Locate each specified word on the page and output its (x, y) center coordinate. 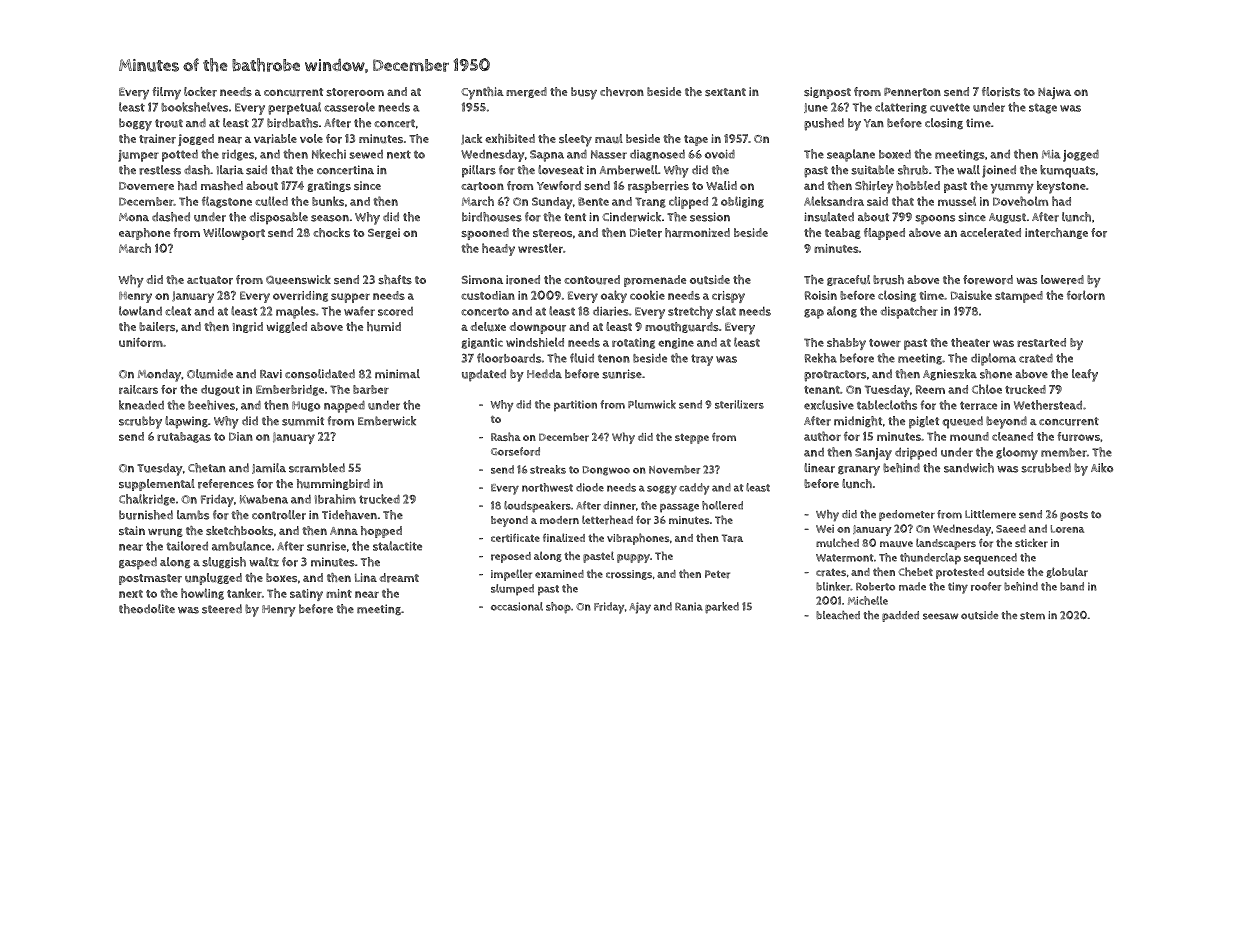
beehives (211, 405)
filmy (166, 93)
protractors (835, 376)
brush (888, 280)
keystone (1061, 187)
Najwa (1054, 93)
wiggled (287, 327)
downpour (538, 328)
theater (970, 342)
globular (1067, 572)
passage (679, 508)
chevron (622, 92)
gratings (329, 186)
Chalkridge (147, 500)
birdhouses (492, 217)
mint (339, 593)
